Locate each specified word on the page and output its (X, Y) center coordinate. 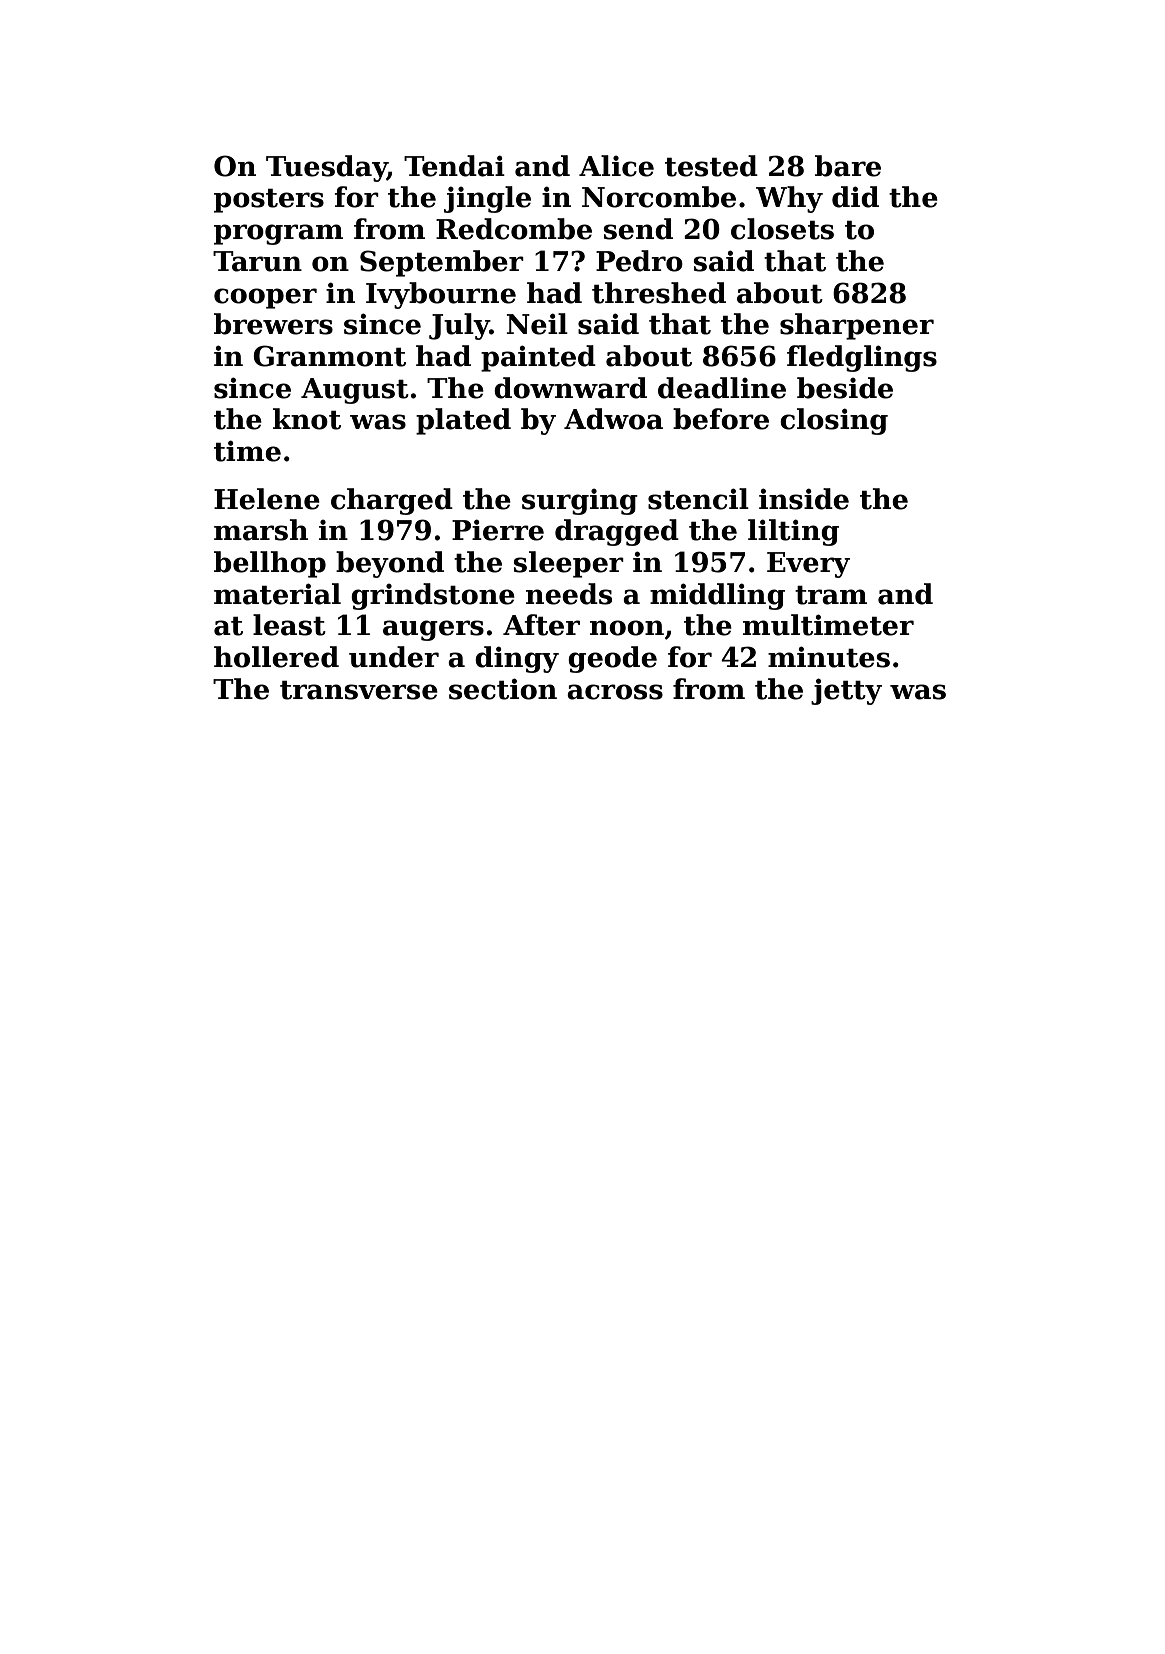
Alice (616, 166)
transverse (359, 690)
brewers (273, 324)
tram (831, 595)
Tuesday (326, 168)
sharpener (857, 326)
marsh (261, 530)
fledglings (862, 358)
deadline (722, 388)
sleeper (569, 564)
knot (307, 419)
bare (848, 166)
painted (538, 358)
